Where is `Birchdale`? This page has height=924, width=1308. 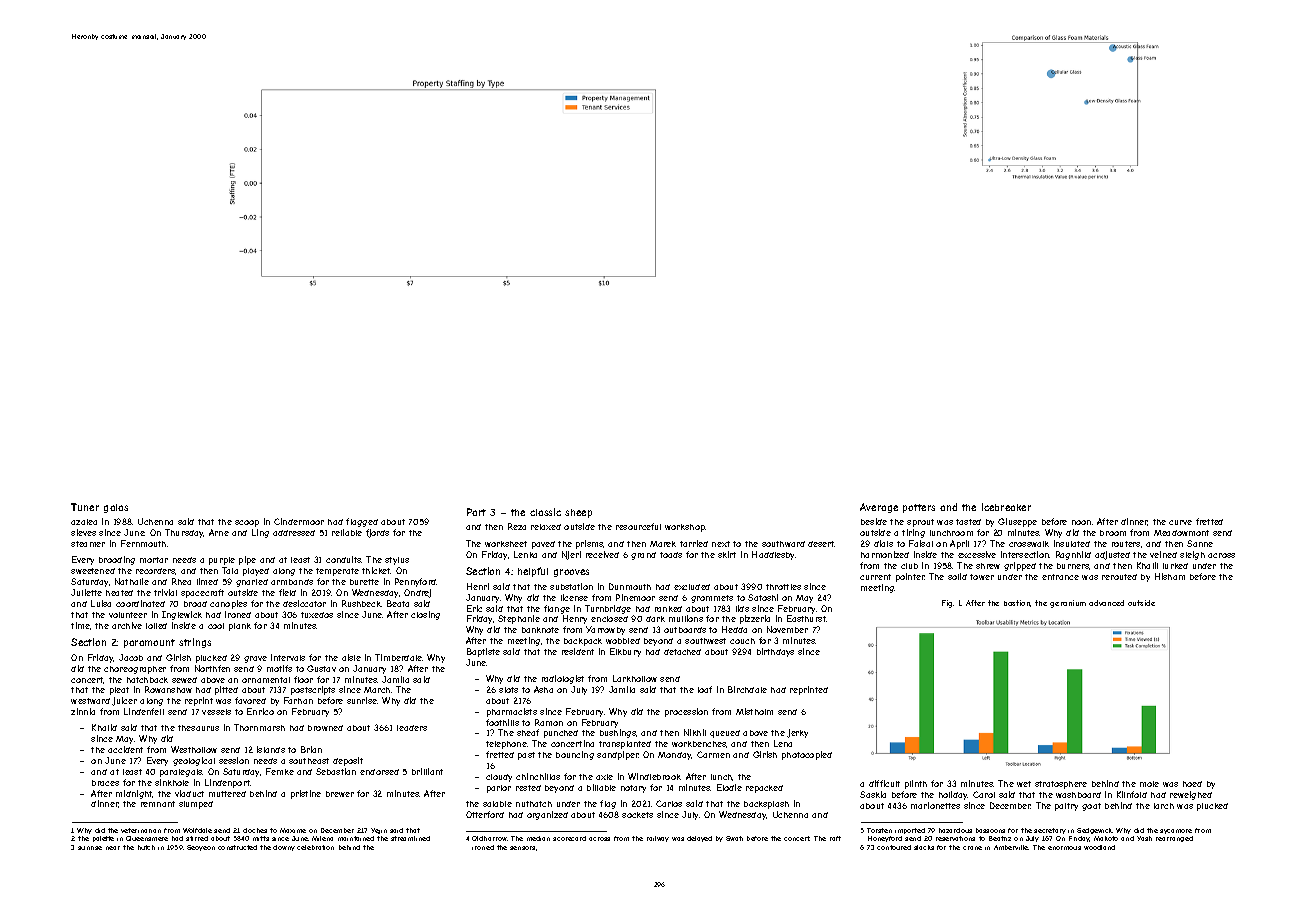
Birchdale is located at coordinates (747, 689).
